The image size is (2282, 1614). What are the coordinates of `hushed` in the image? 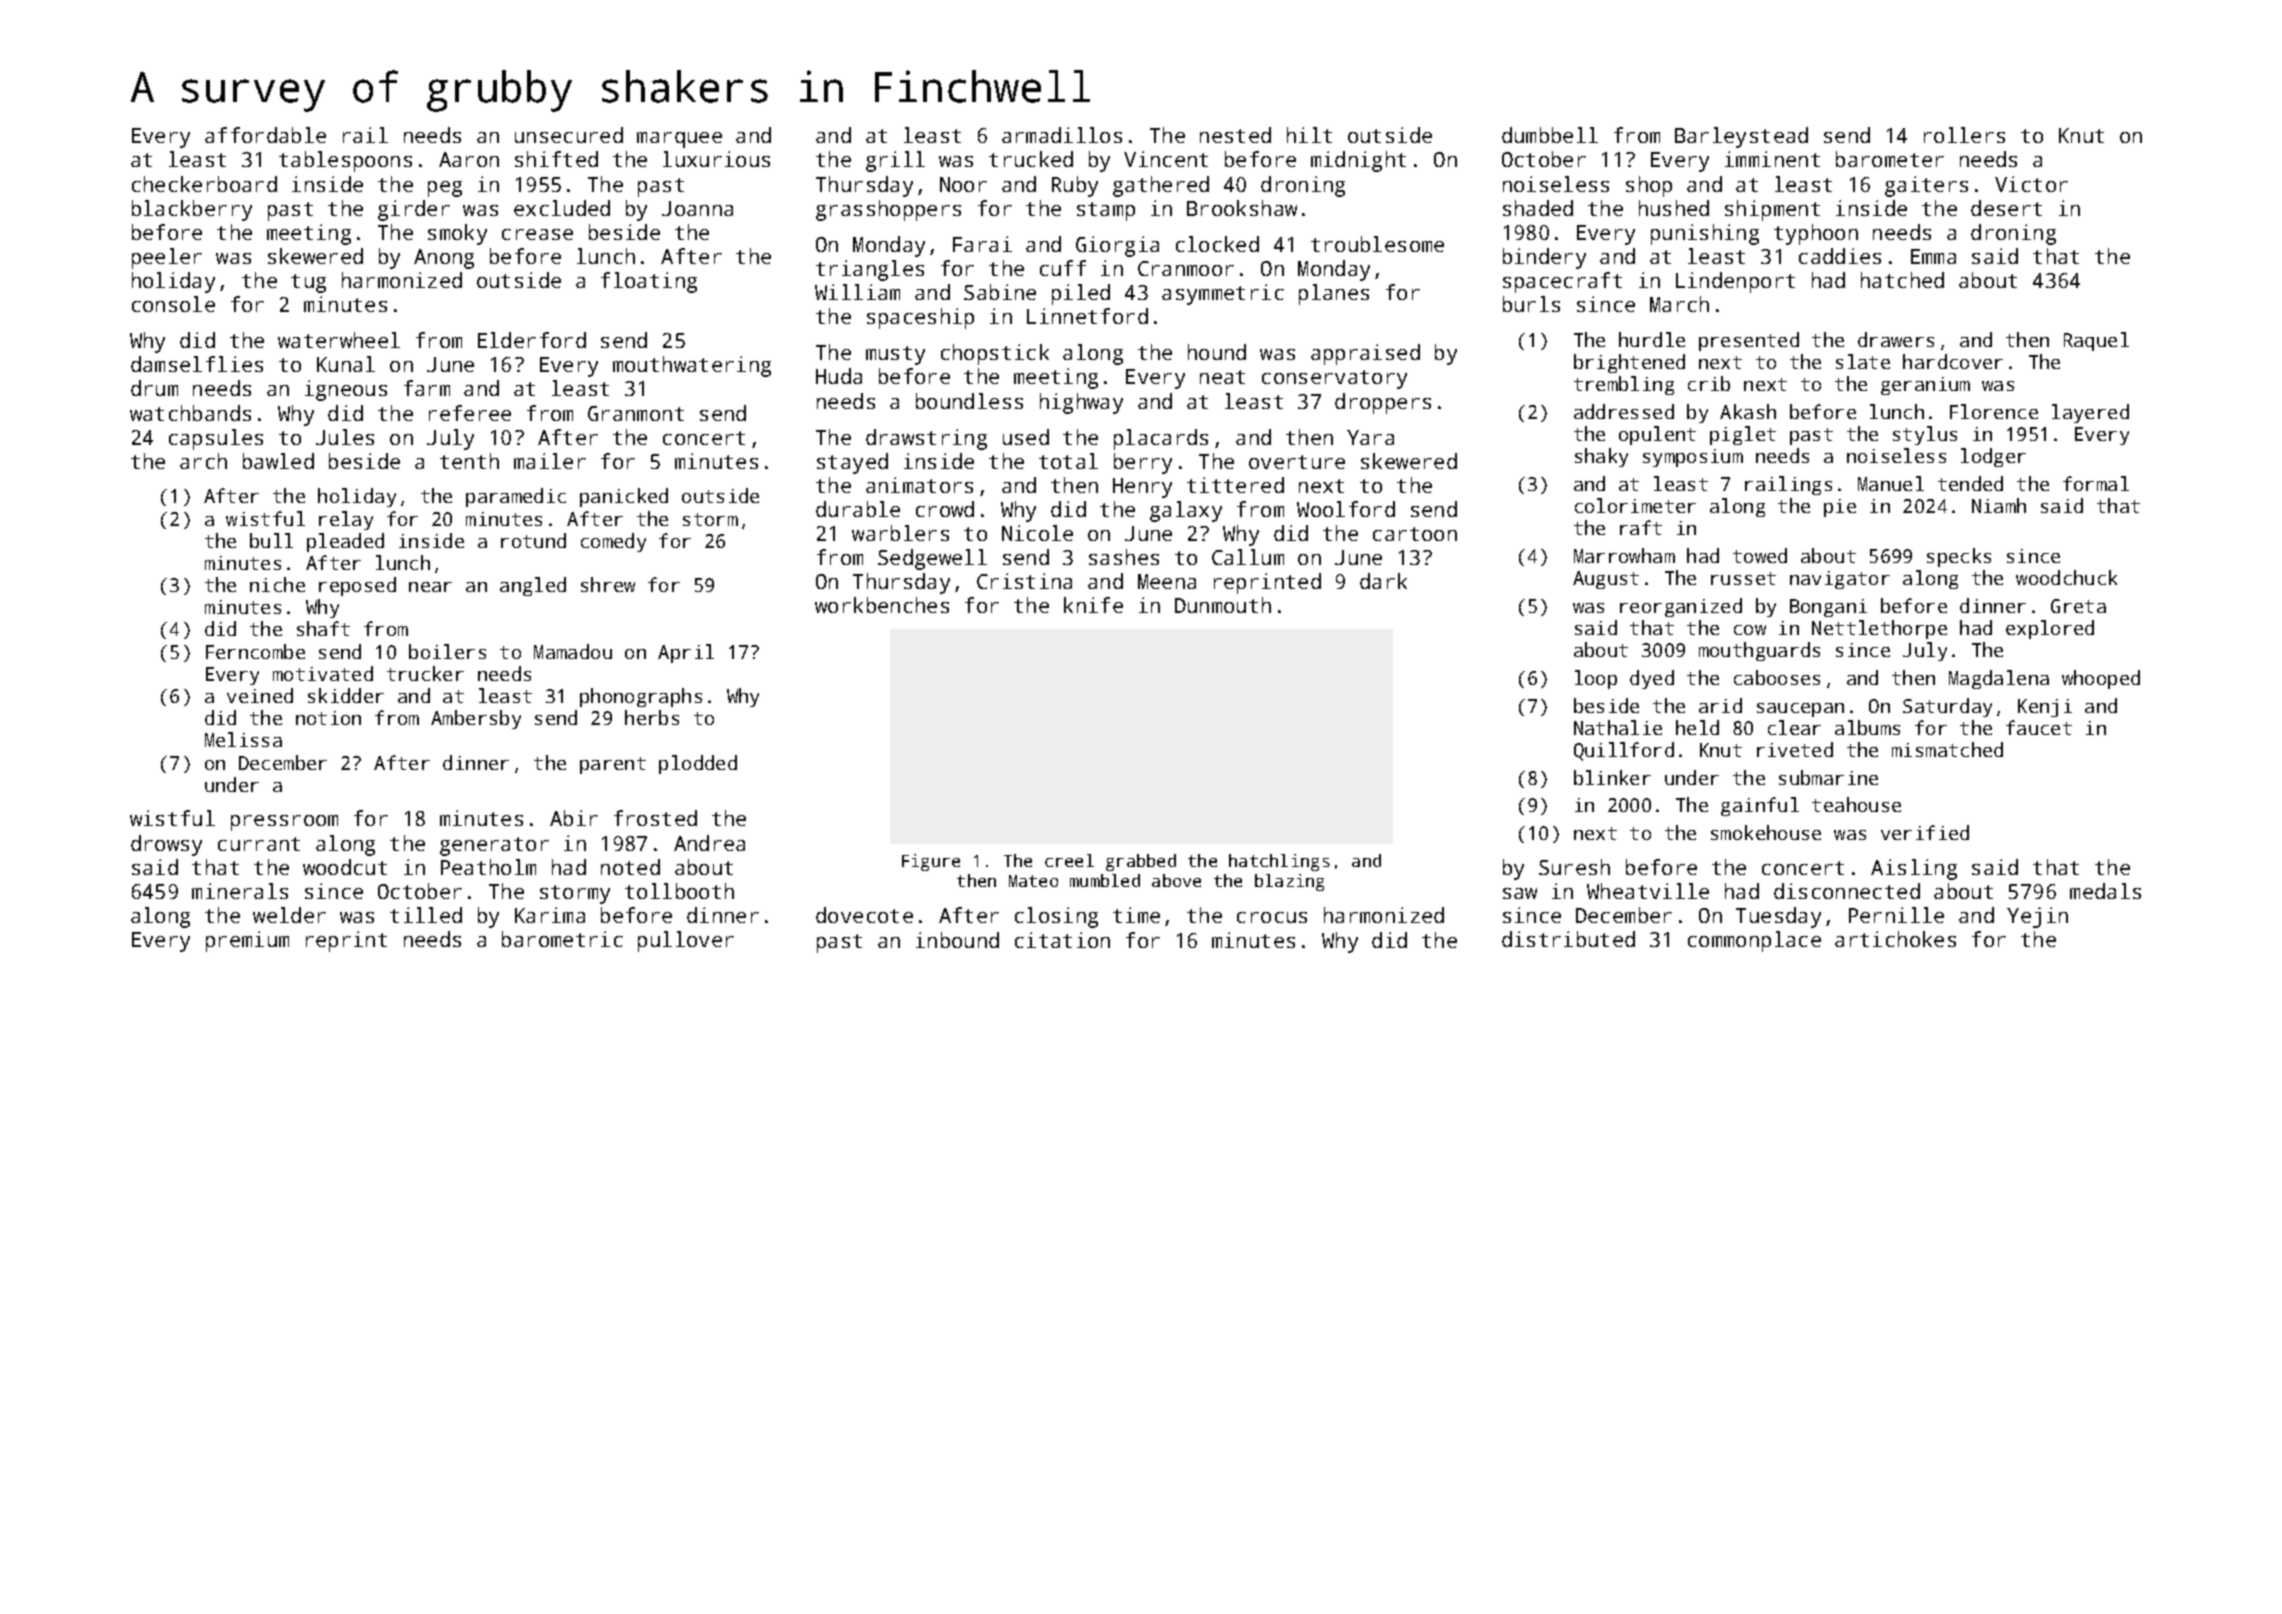 It's located at (1674, 208).
